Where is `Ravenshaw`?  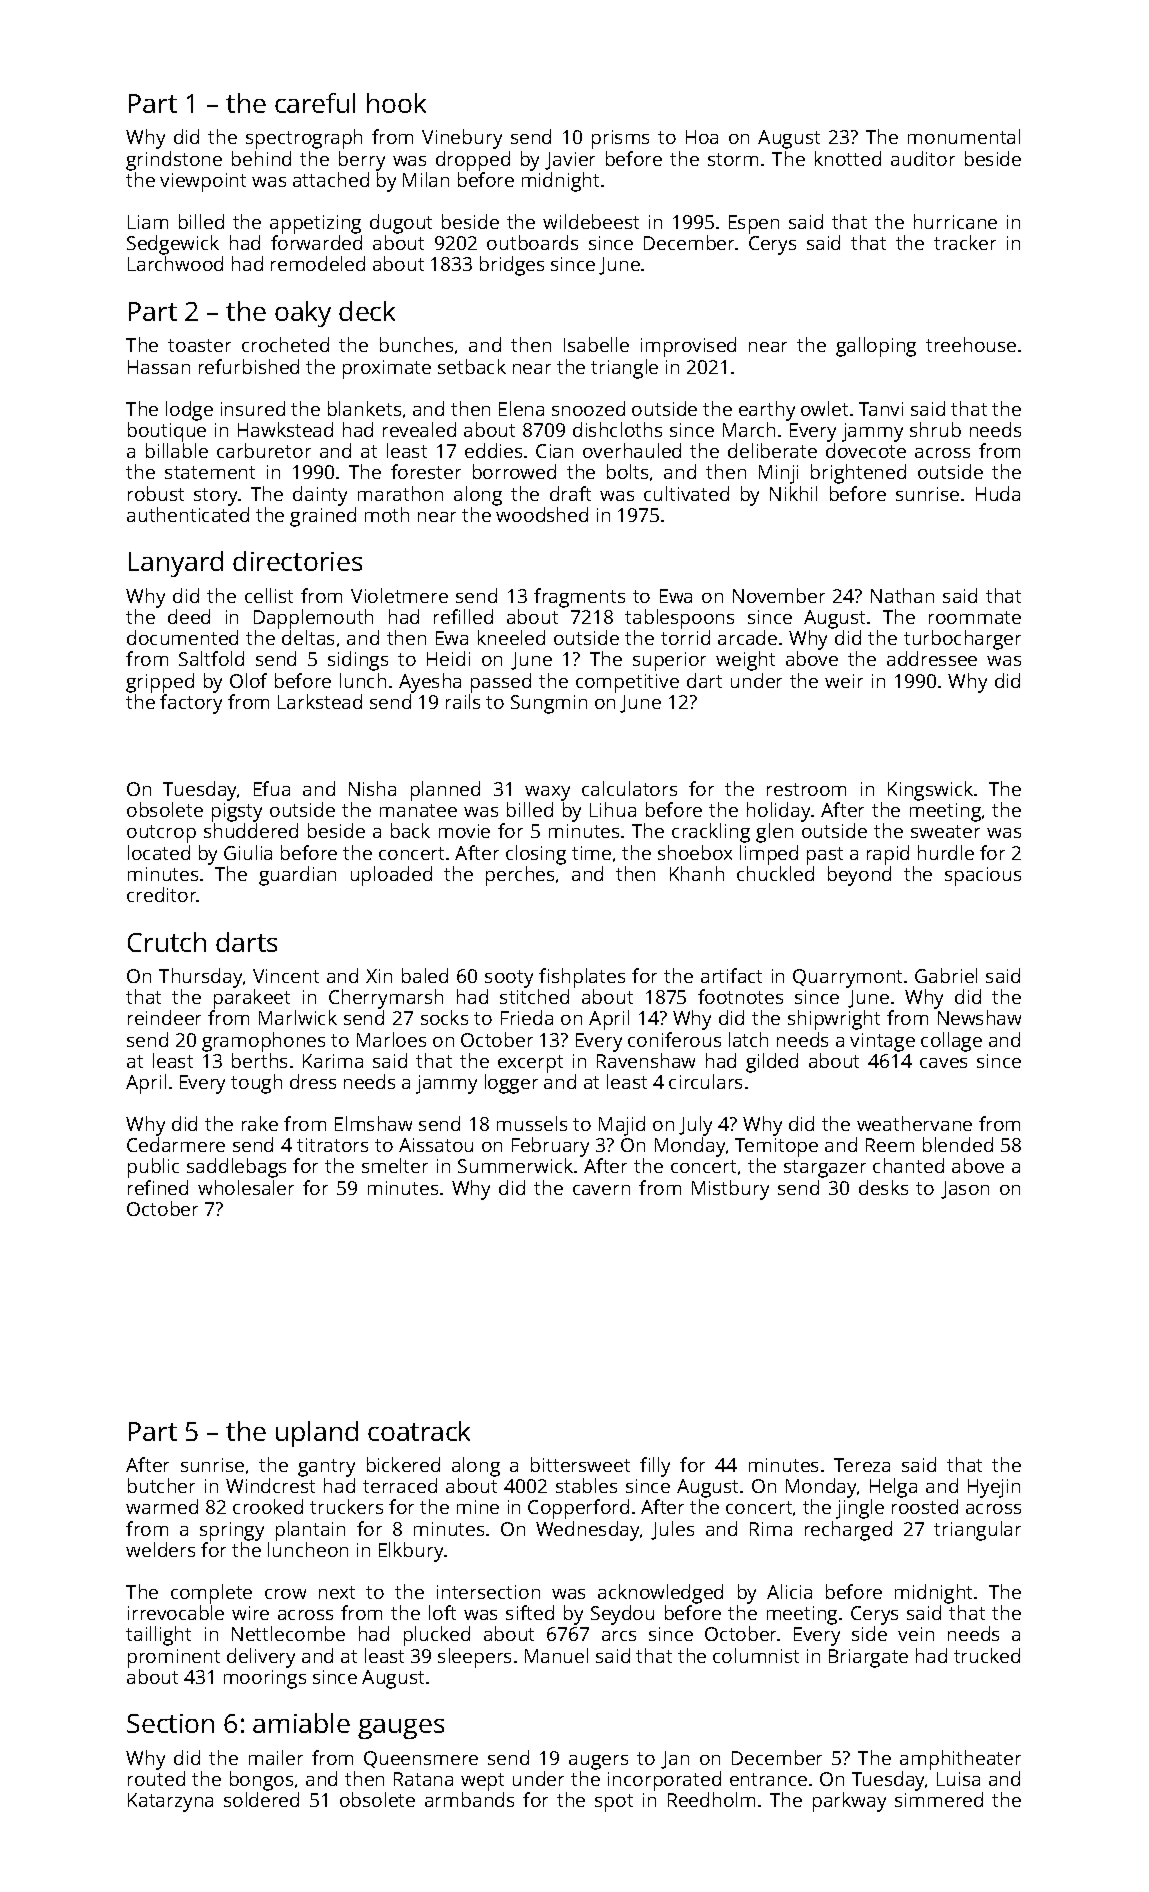 Ravenshaw is located at coordinates (646, 1060).
